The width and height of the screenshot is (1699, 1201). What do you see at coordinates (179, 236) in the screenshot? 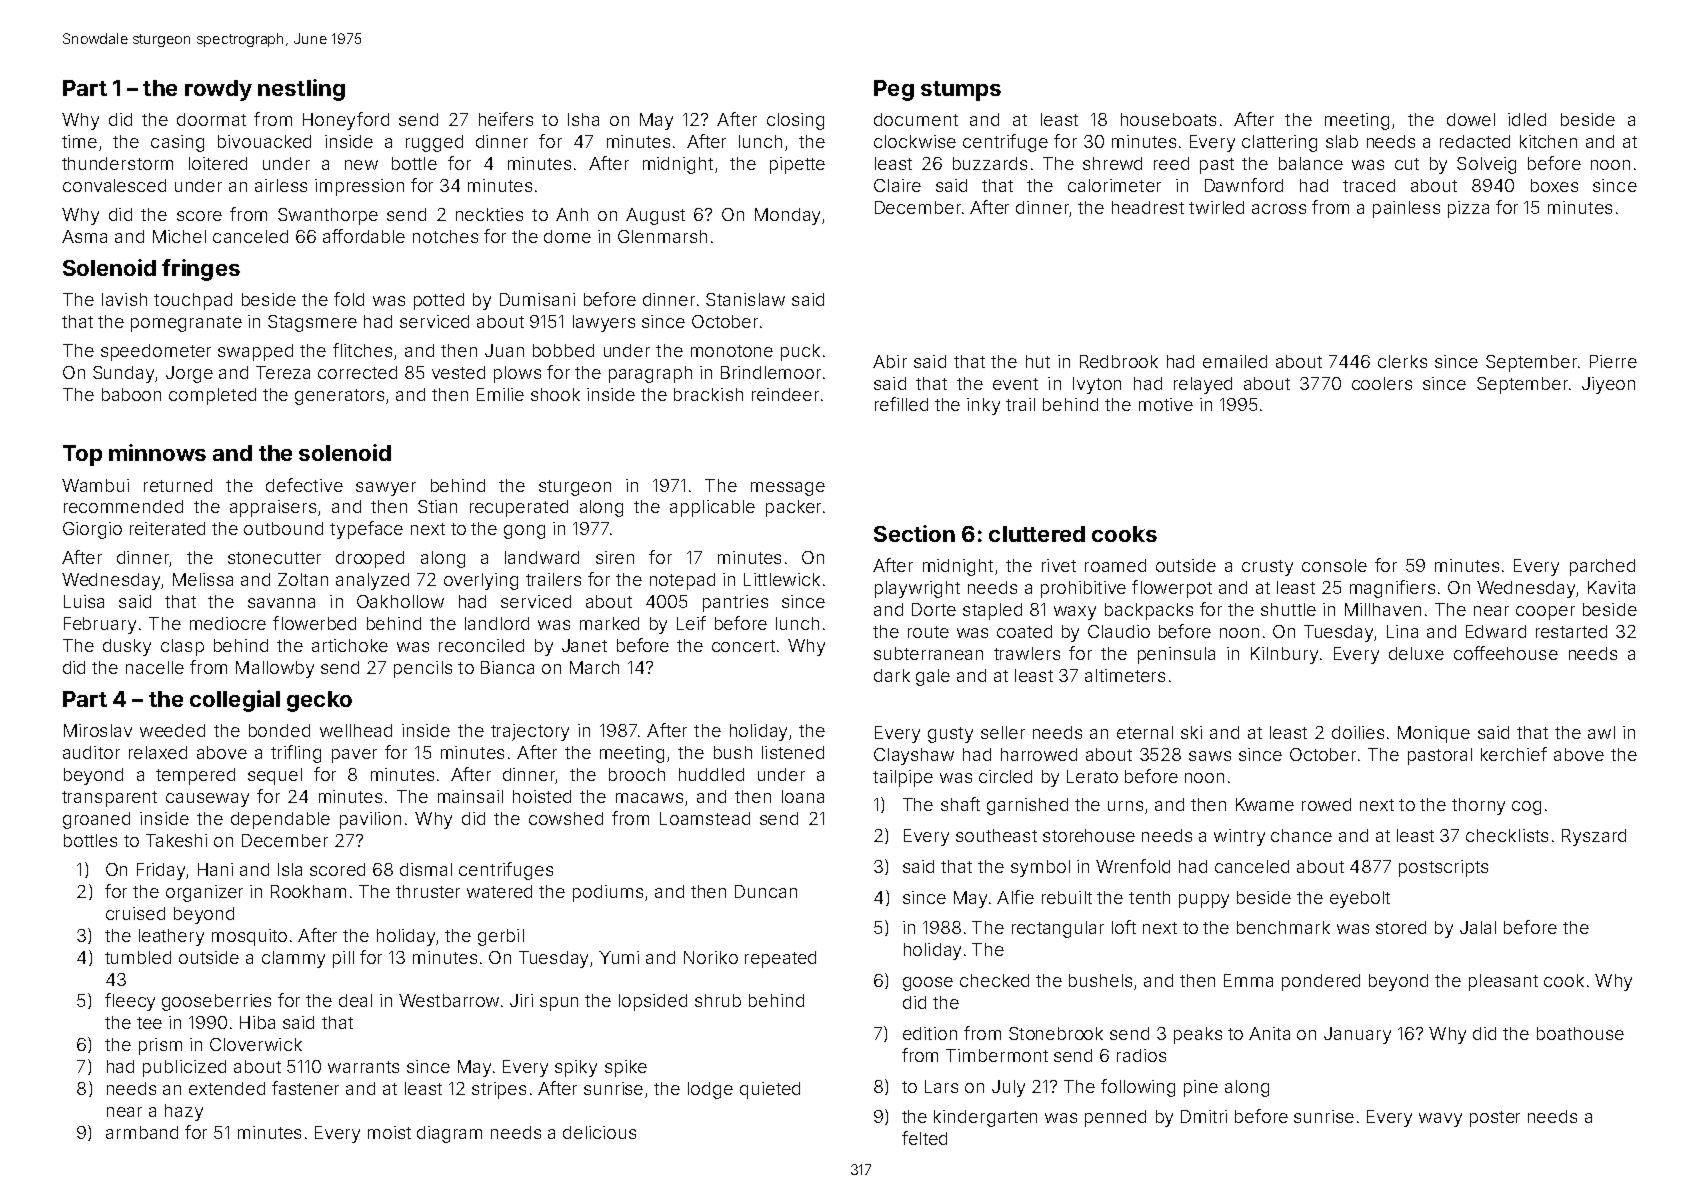
I see `Michel` at bounding box center [179, 236].
